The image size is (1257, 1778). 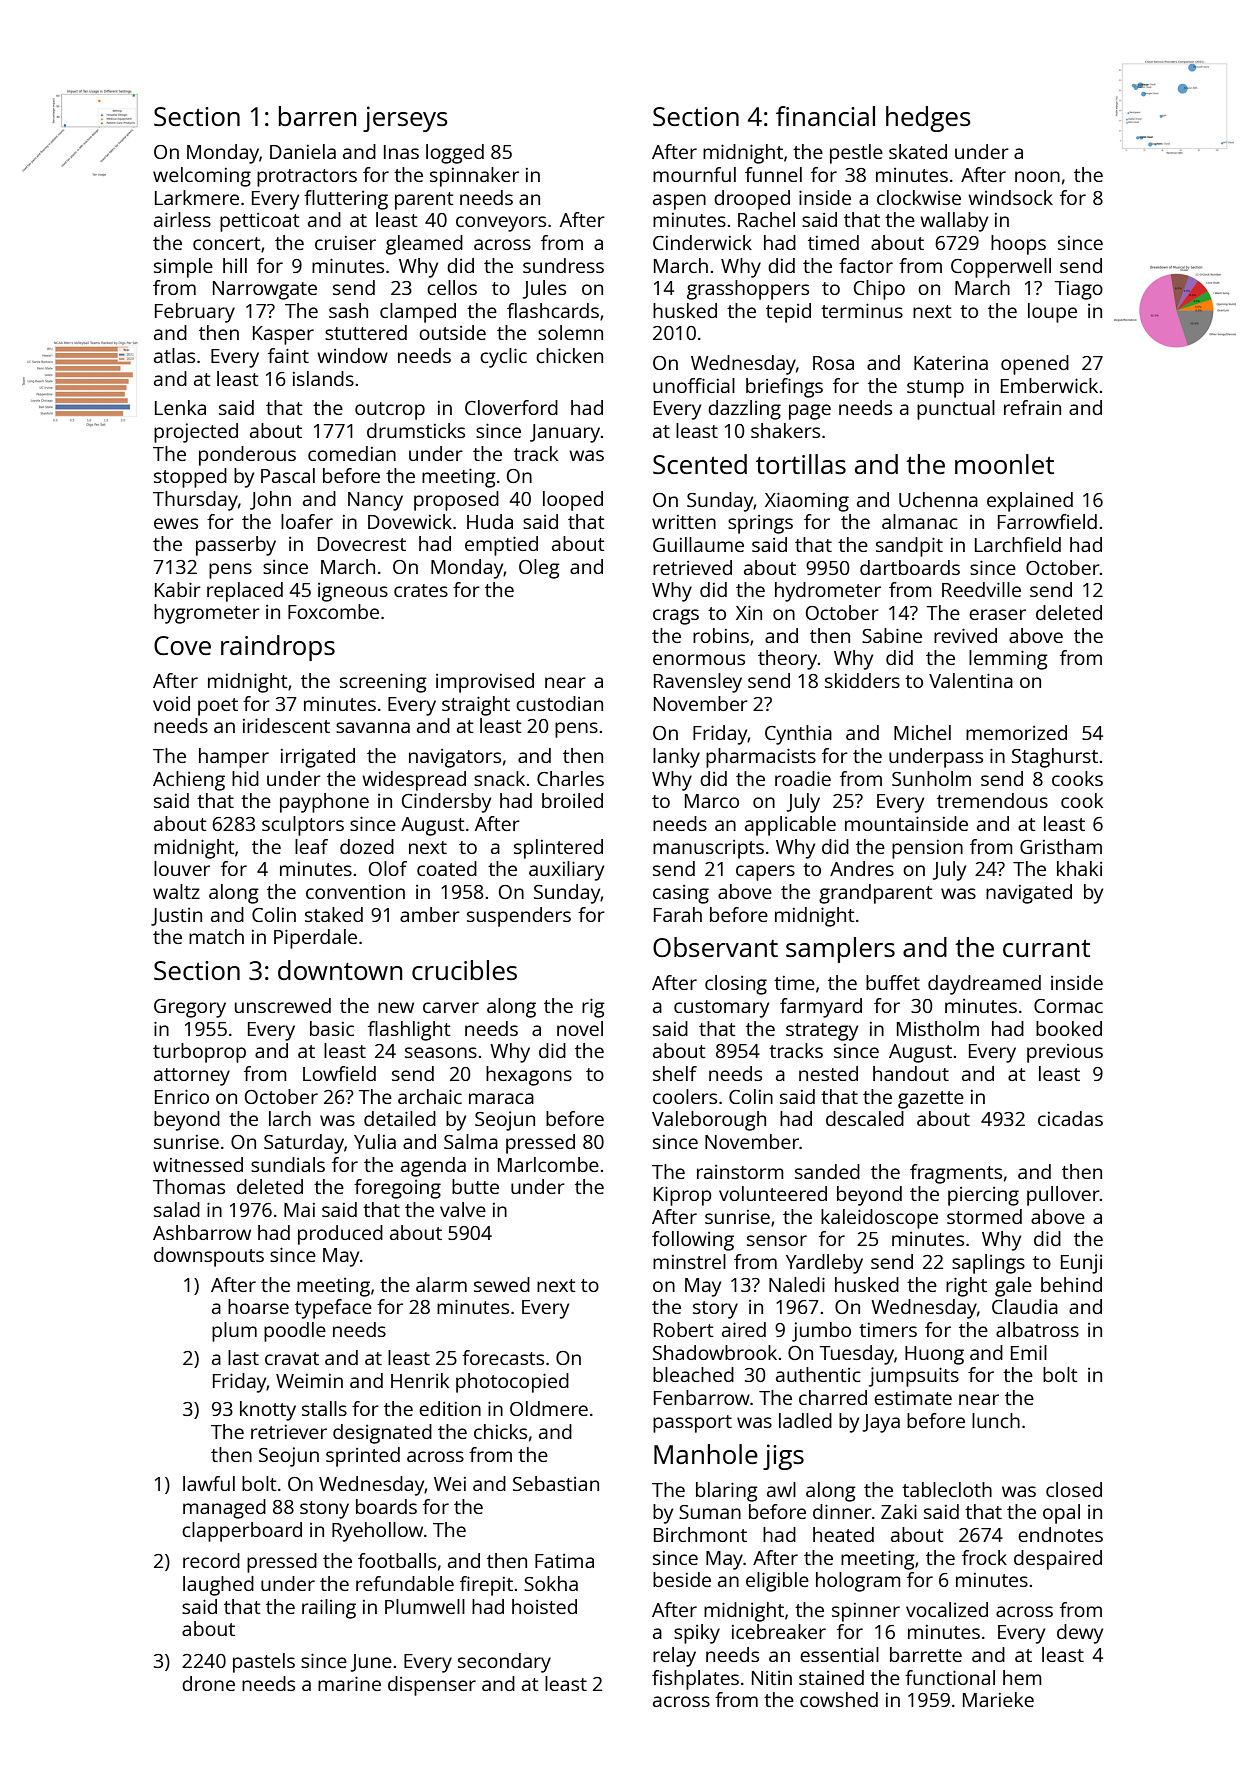 I want to click on drumsticks, so click(x=416, y=430).
